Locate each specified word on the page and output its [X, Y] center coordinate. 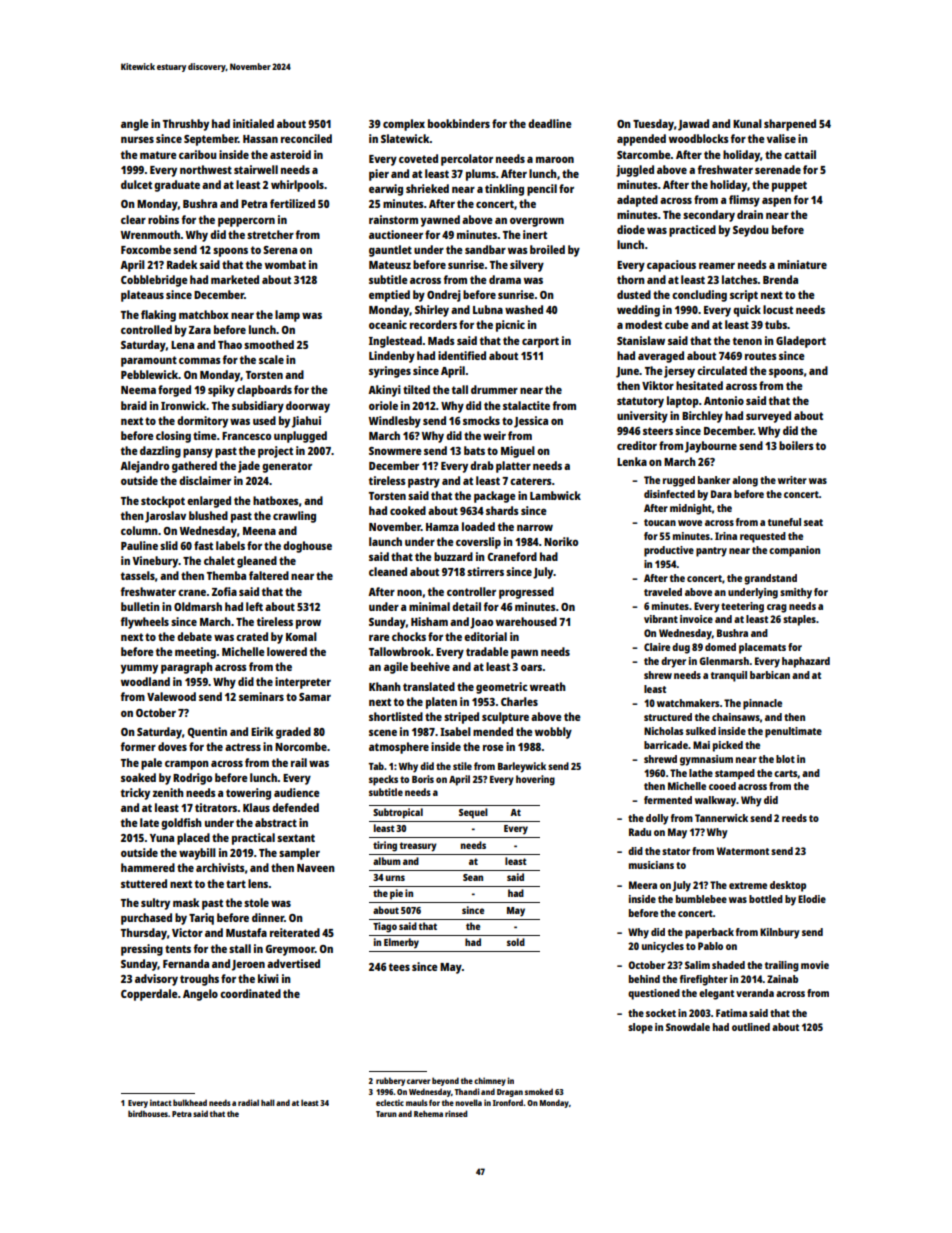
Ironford [508, 1102]
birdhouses [148, 1113]
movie [815, 965]
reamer [717, 265]
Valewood [171, 696]
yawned [440, 221]
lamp [287, 316]
